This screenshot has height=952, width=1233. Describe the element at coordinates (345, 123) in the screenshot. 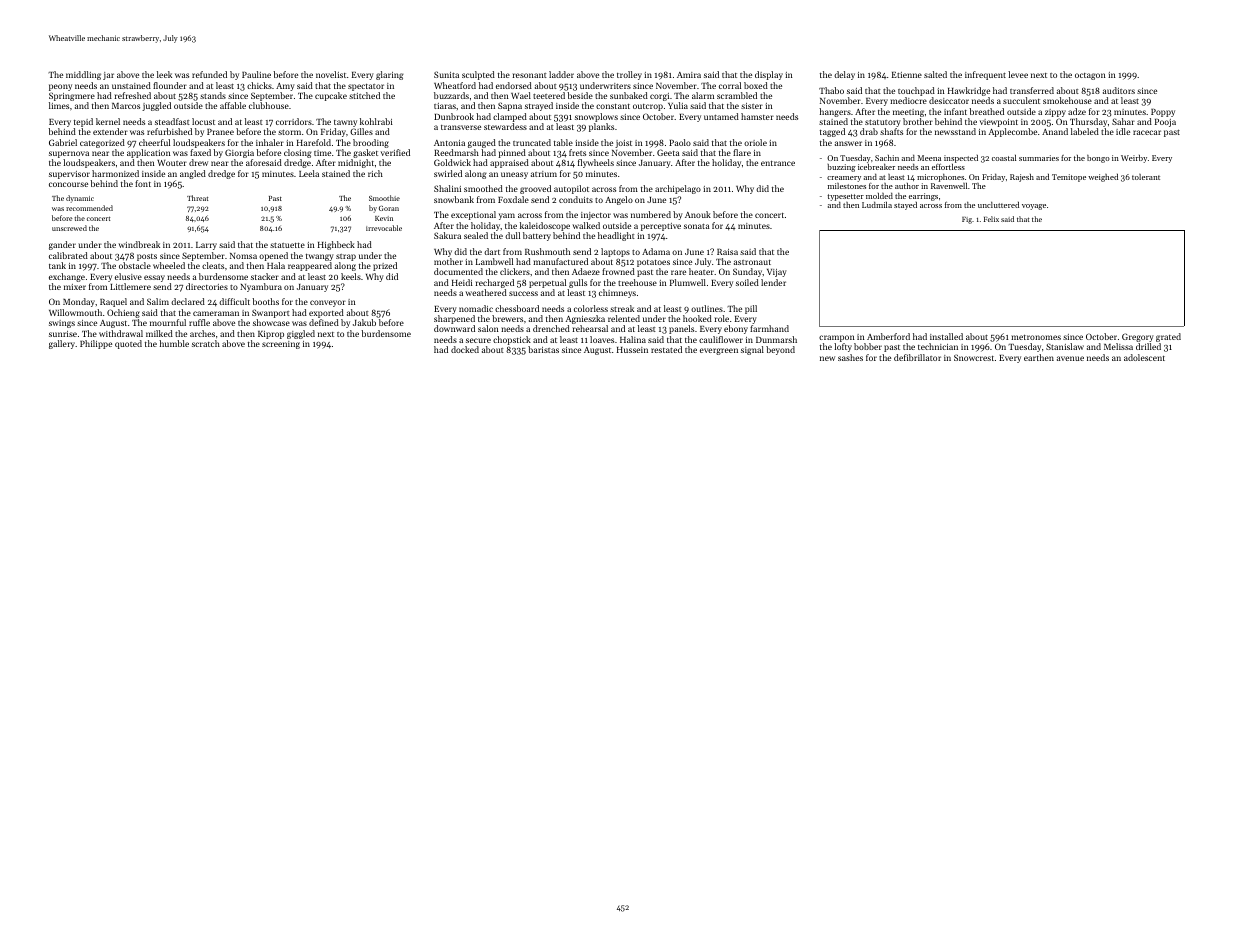

I see `tawny` at that location.
